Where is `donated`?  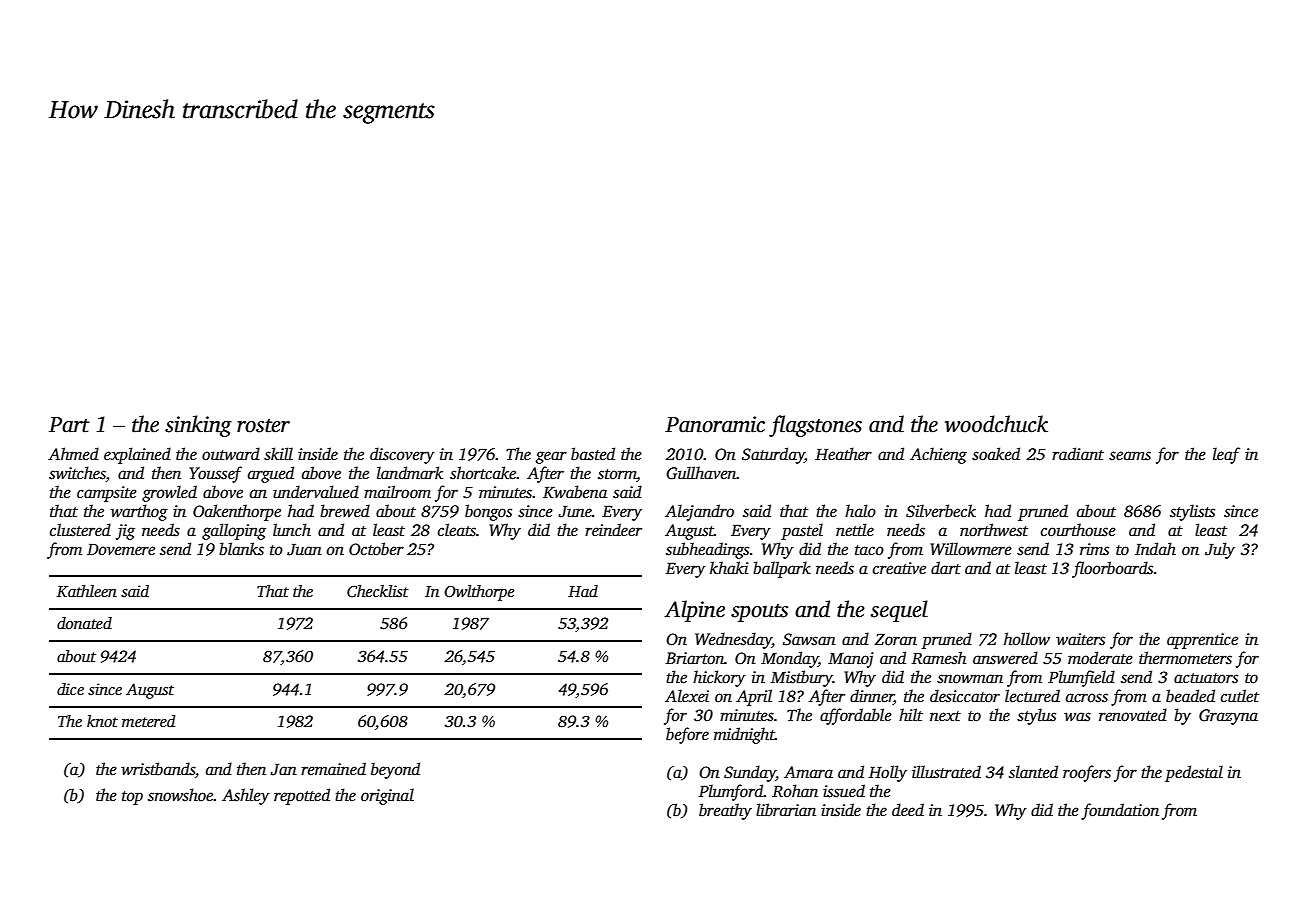
donated is located at coordinates (84, 623).
